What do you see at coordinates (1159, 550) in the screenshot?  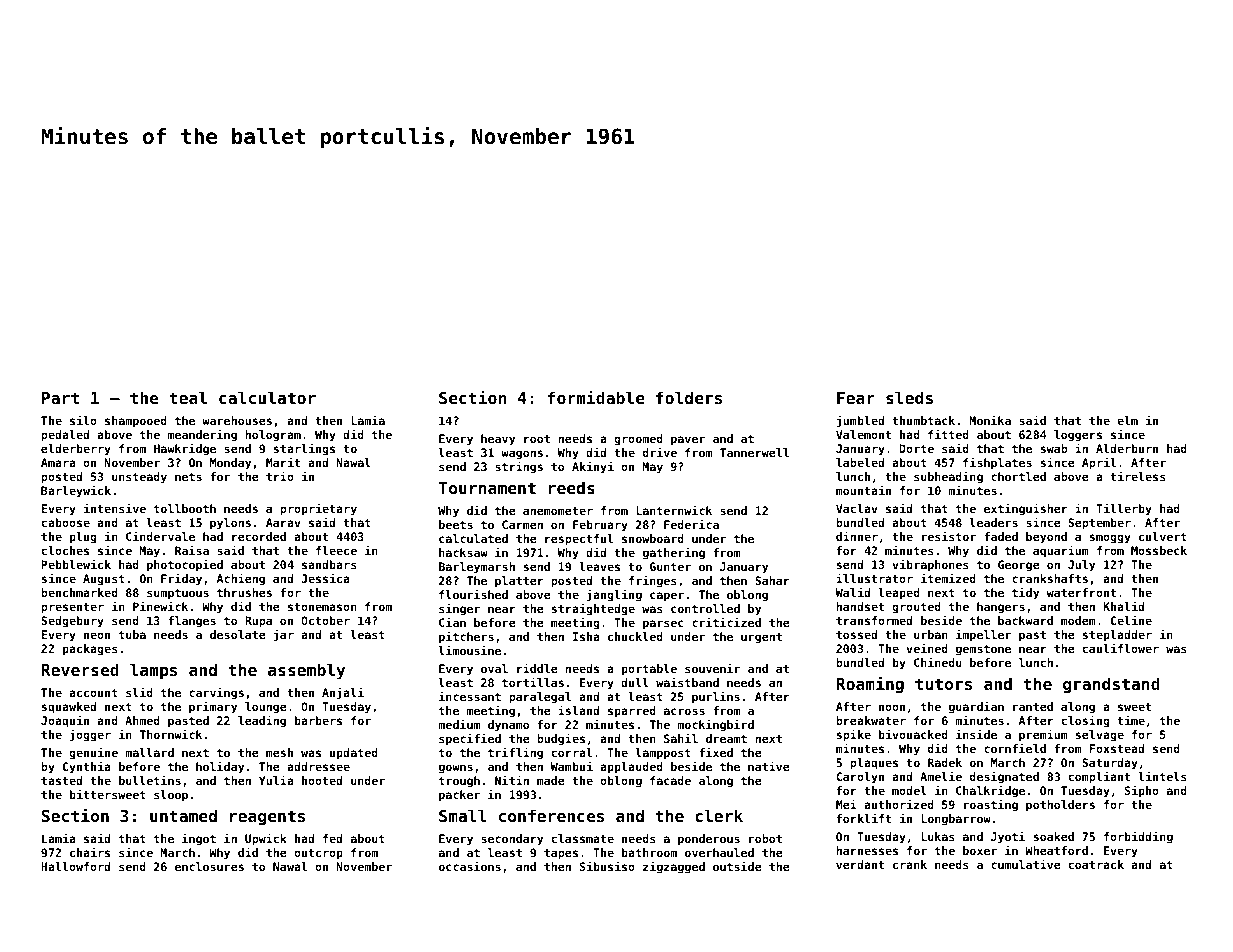 I see `Mossbeck` at bounding box center [1159, 550].
